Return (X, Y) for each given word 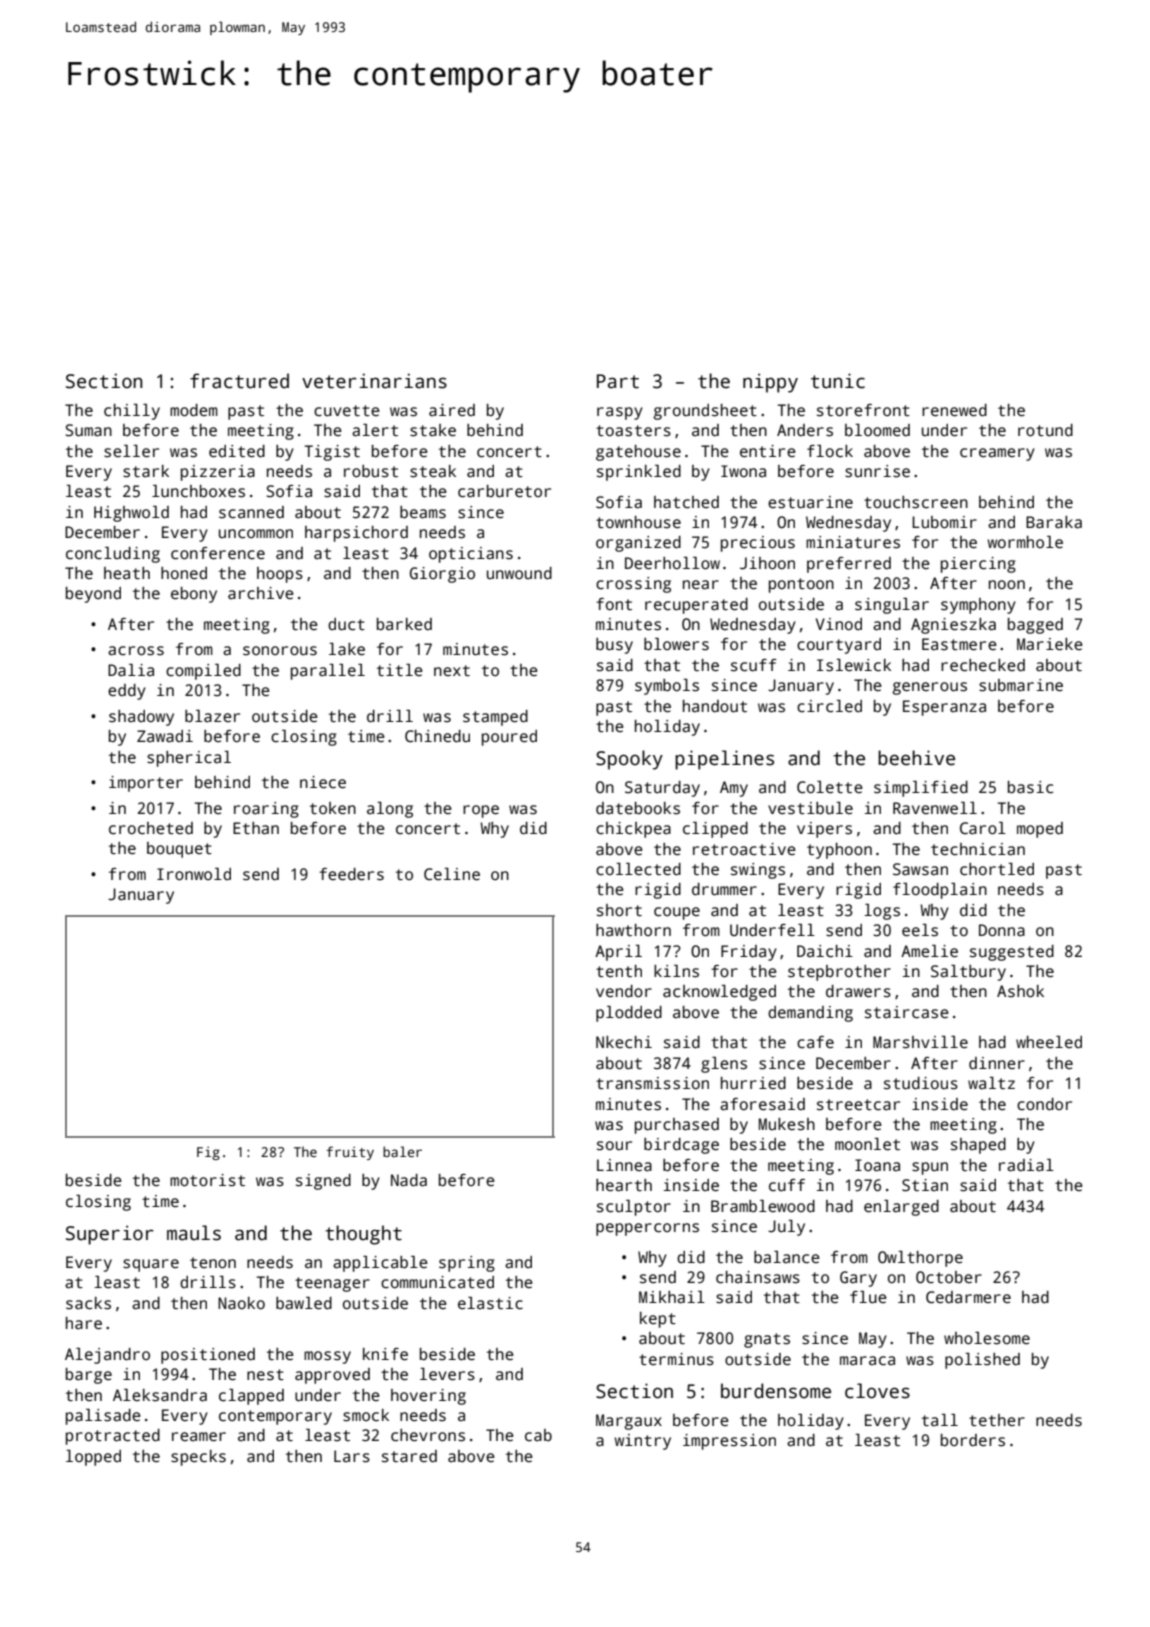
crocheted (151, 828)
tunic (838, 381)
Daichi (825, 951)
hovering (428, 1397)
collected (638, 869)
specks (198, 1458)
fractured (239, 381)
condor (1044, 1104)
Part (618, 381)
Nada (409, 1180)
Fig (208, 1153)
